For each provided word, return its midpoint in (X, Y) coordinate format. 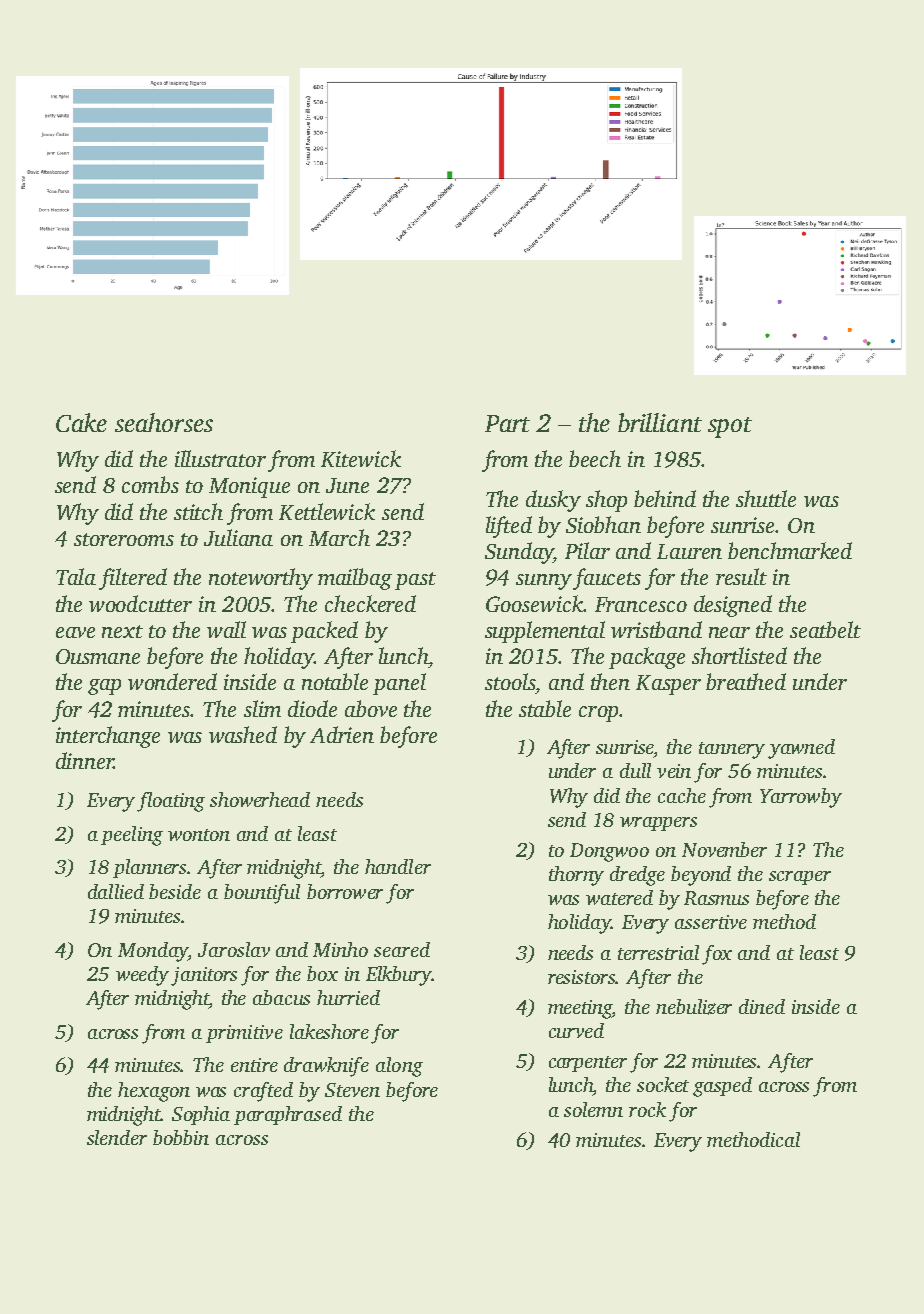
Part (507, 423)
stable (545, 708)
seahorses (164, 422)
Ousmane (98, 656)
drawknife (326, 1067)
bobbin (181, 1137)
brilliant (660, 422)
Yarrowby (801, 798)
